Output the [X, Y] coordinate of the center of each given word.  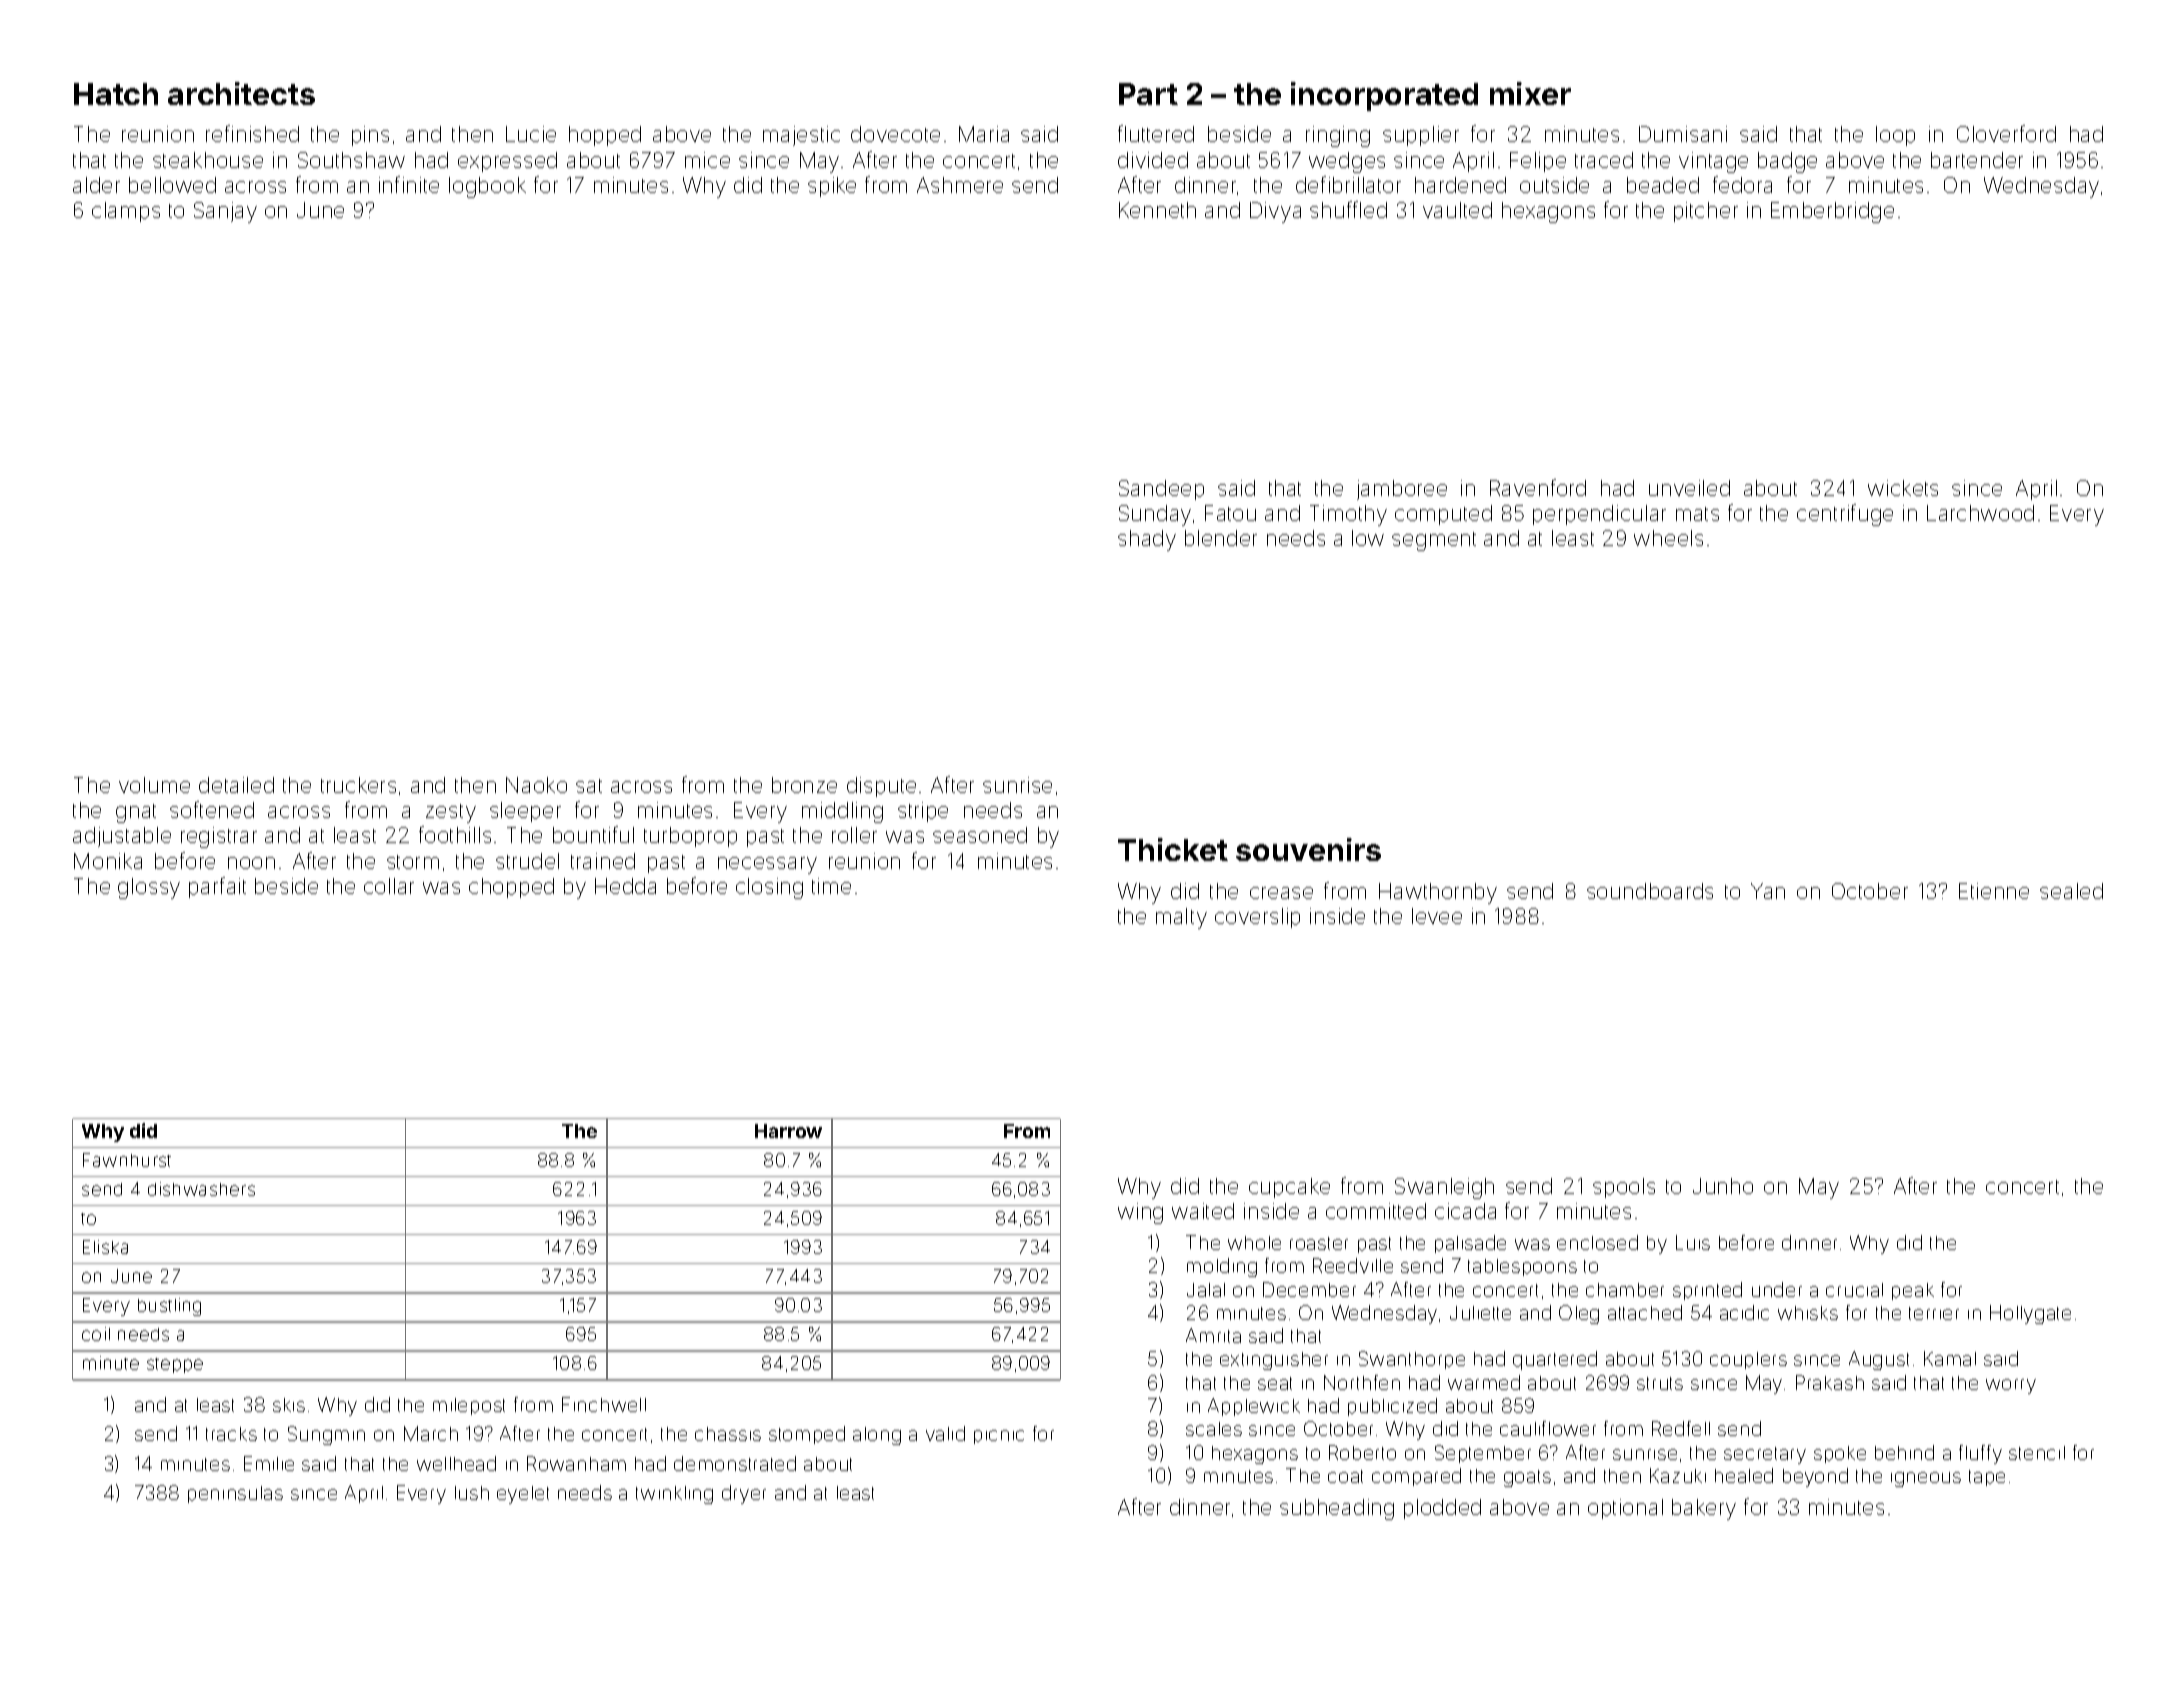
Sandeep [1161, 490]
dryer [744, 1494]
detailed [236, 785]
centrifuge [1845, 515]
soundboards [1650, 891]
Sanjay [225, 212]
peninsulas [235, 1494]
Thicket [1173, 849]
